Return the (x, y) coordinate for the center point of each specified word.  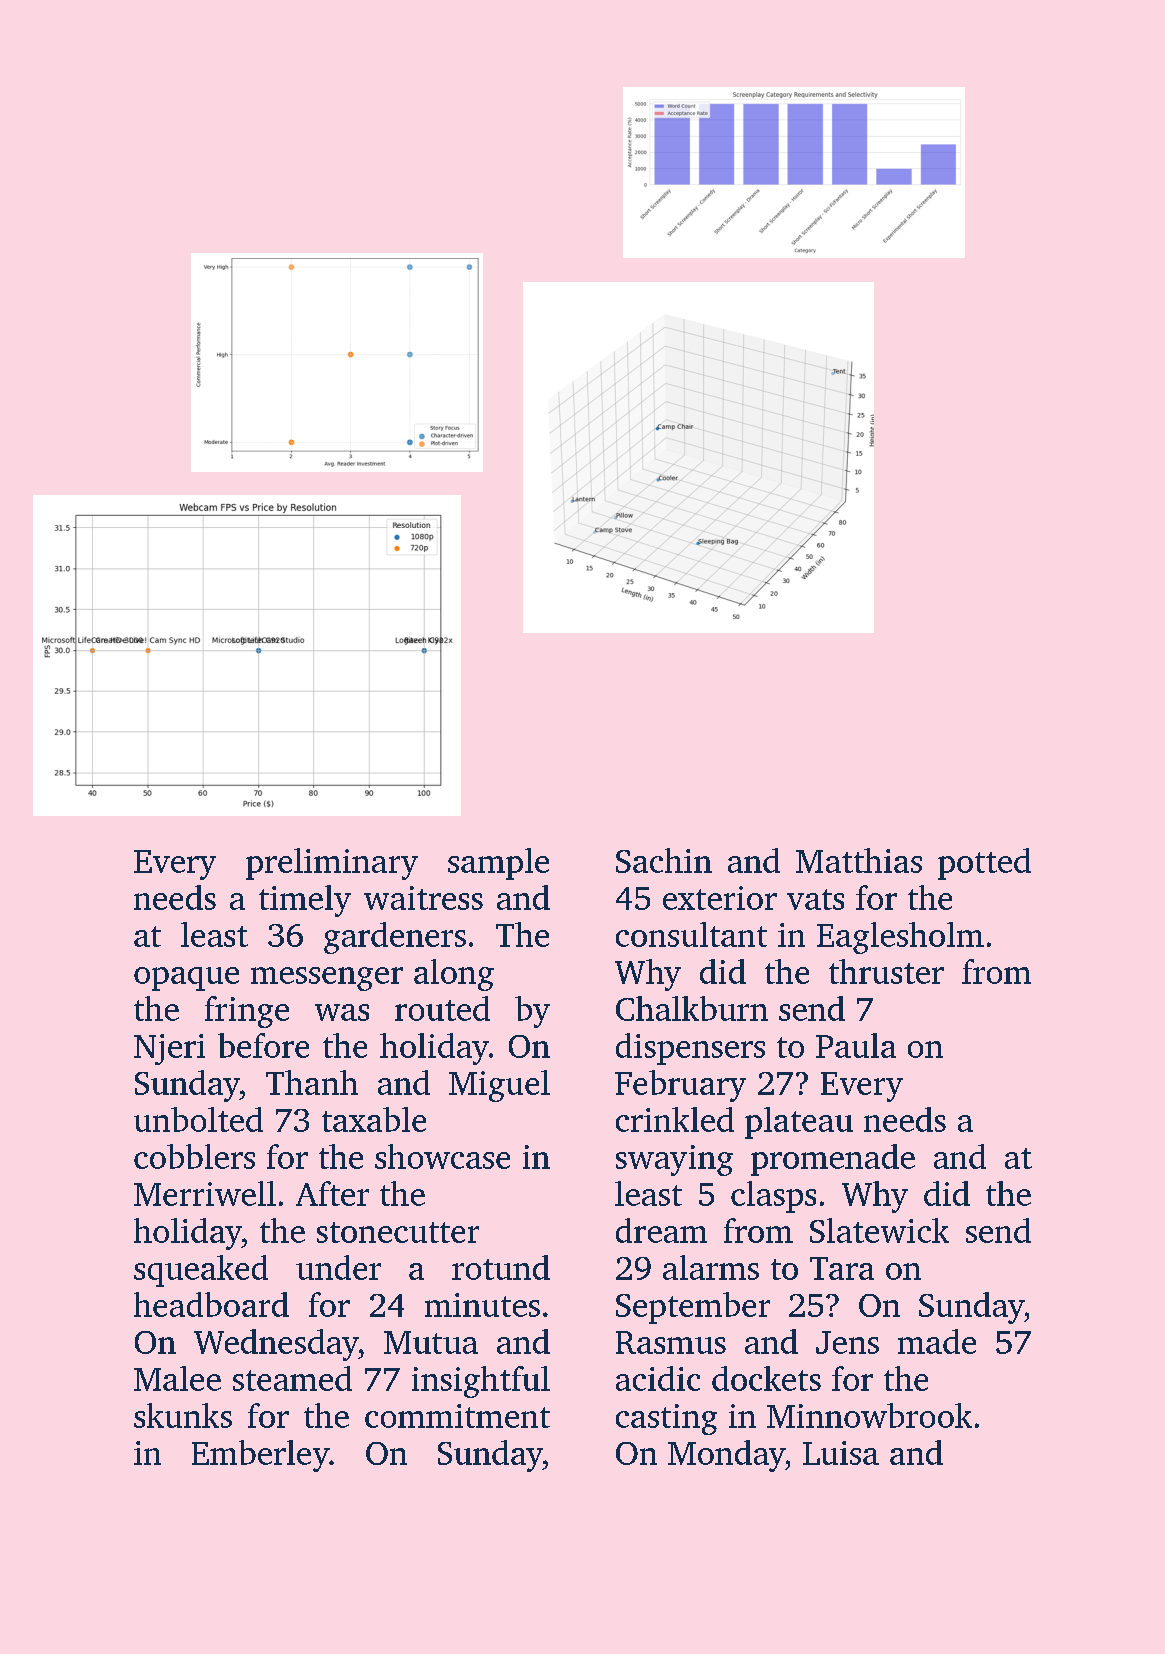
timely (305, 901)
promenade (833, 1160)
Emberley (260, 1456)
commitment (457, 1416)
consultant (691, 934)
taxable (374, 1119)
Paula (856, 1045)
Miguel (499, 1086)
